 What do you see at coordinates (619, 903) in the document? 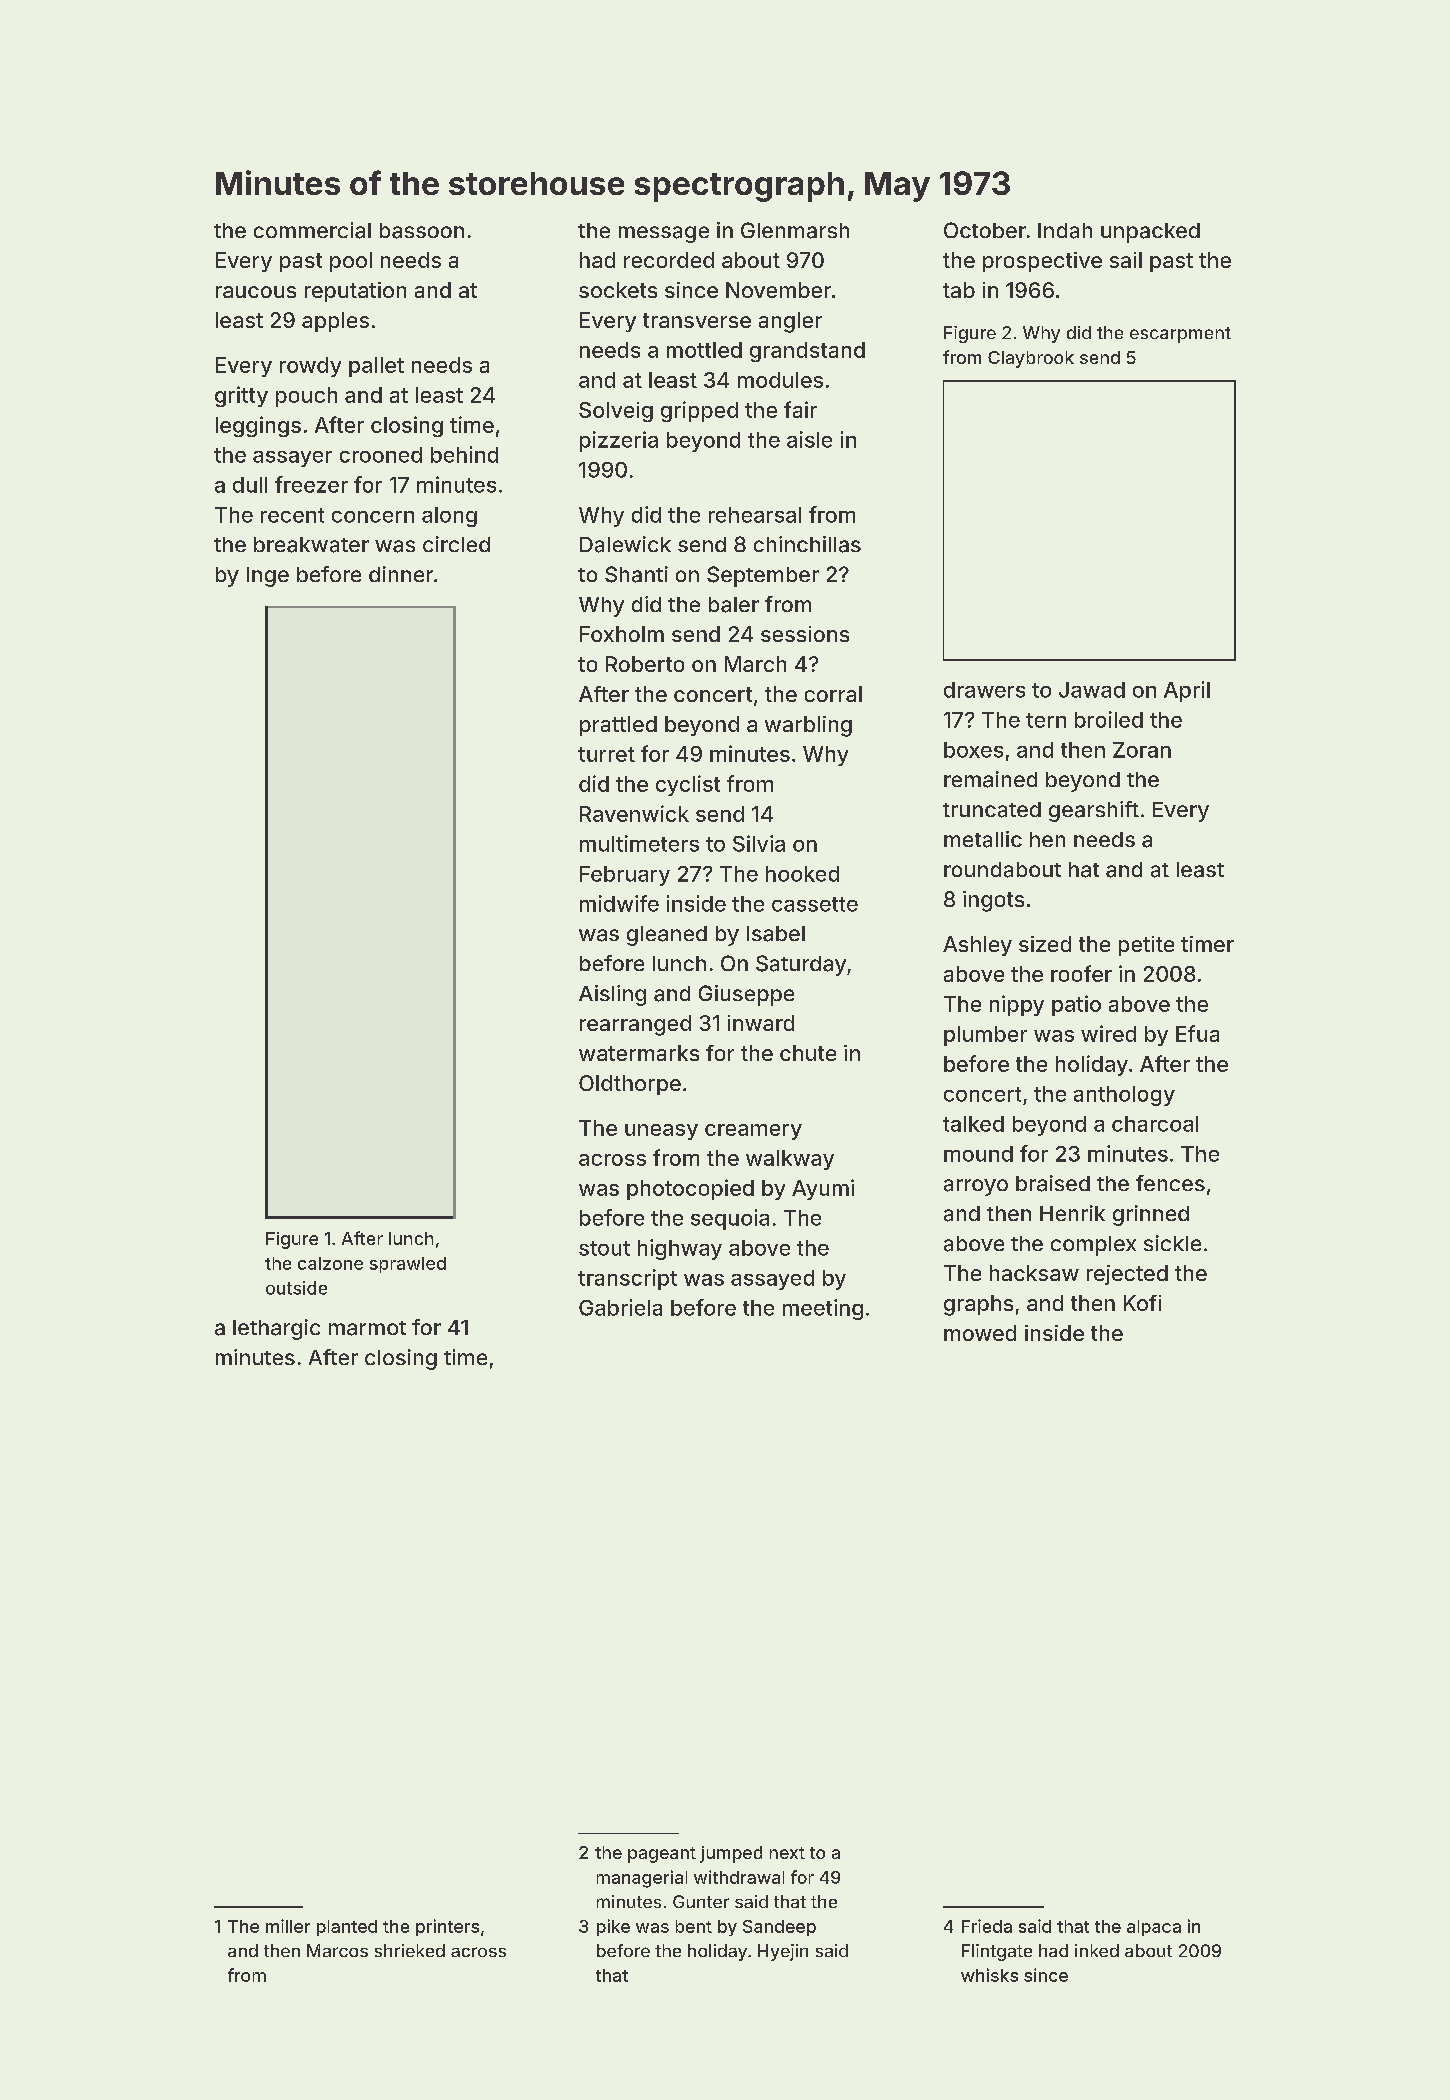
I see `midwife` at bounding box center [619, 903].
